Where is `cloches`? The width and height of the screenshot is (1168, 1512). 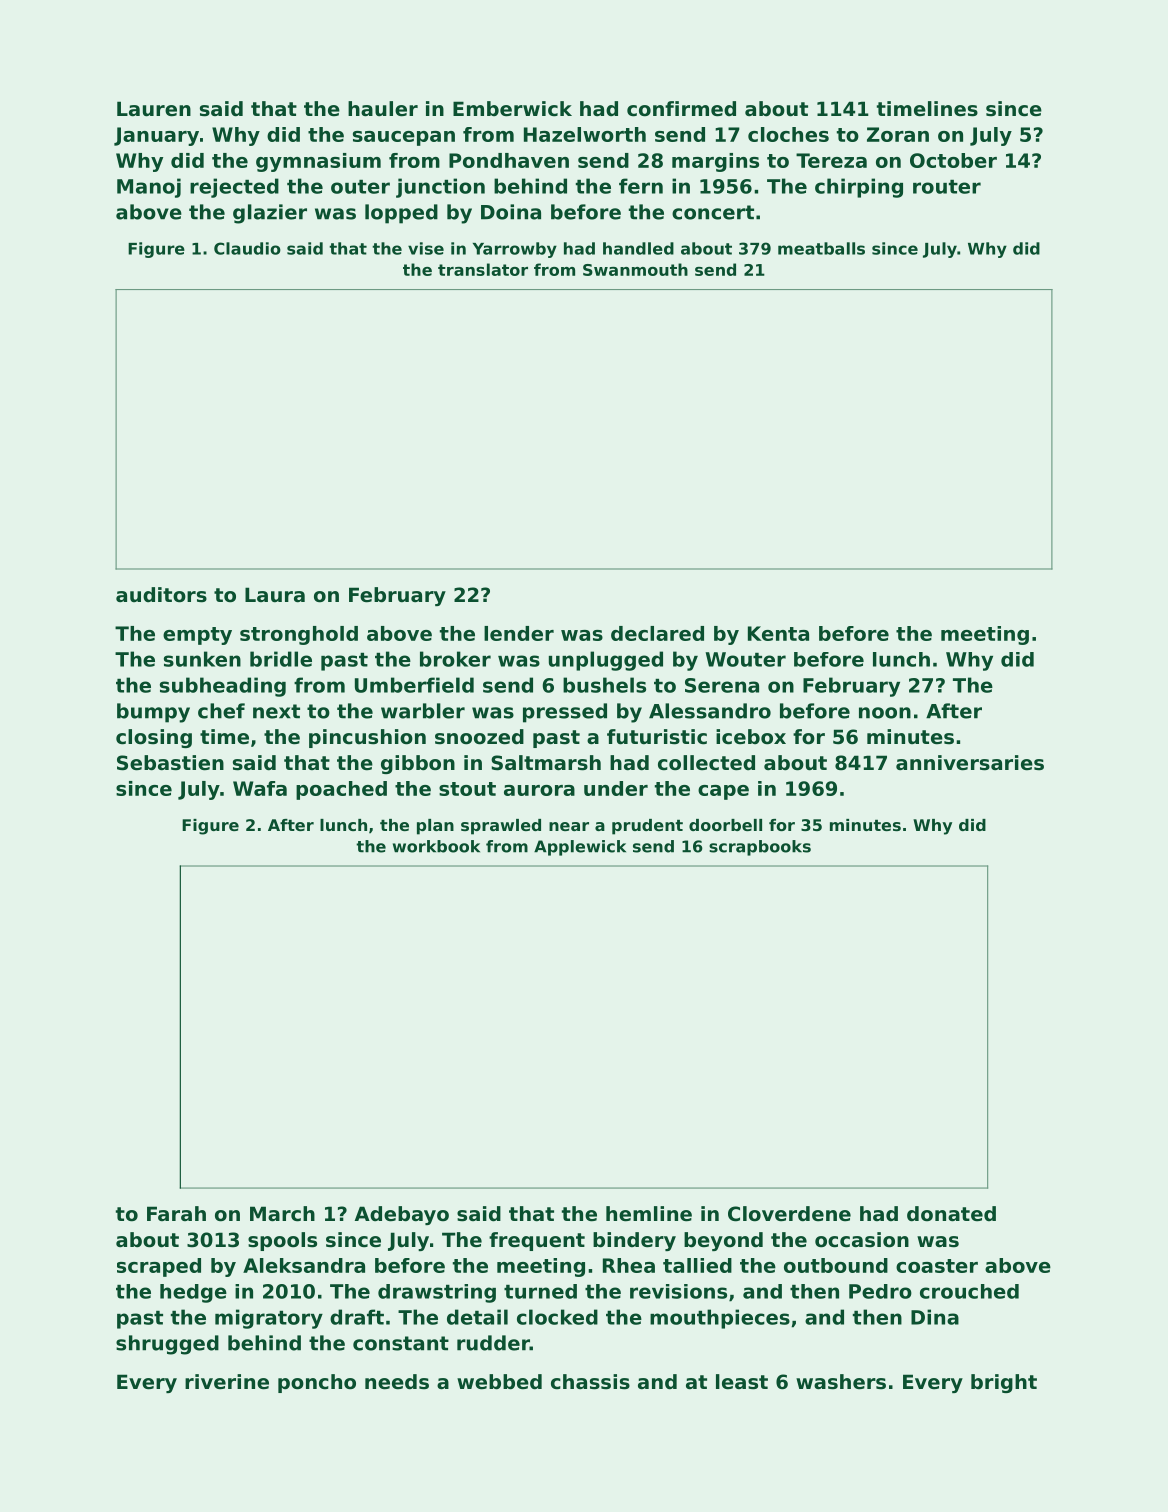
cloches is located at coordinates (788, 134).
